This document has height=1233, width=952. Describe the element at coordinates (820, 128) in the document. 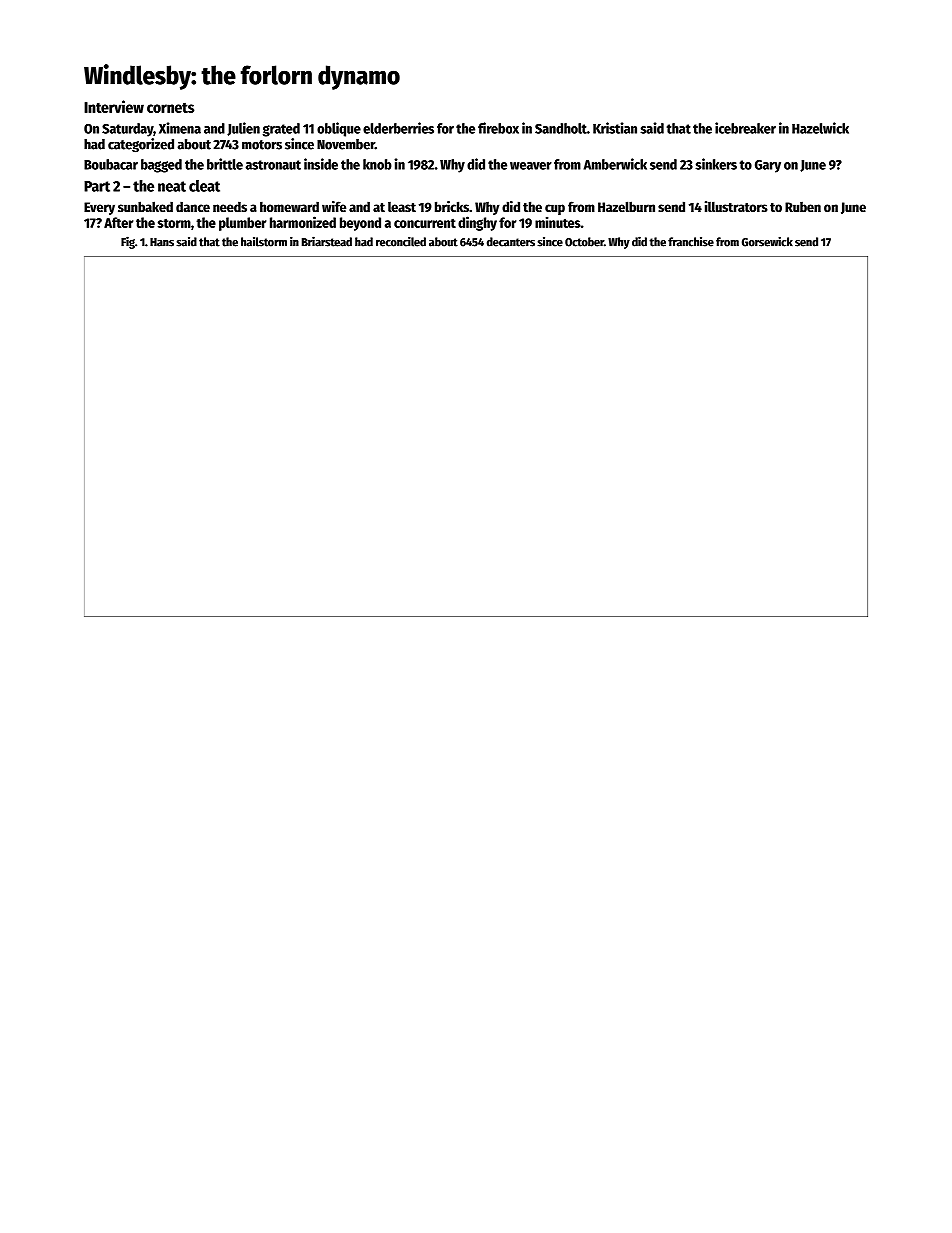

I see `Hazelwick` at that location.
